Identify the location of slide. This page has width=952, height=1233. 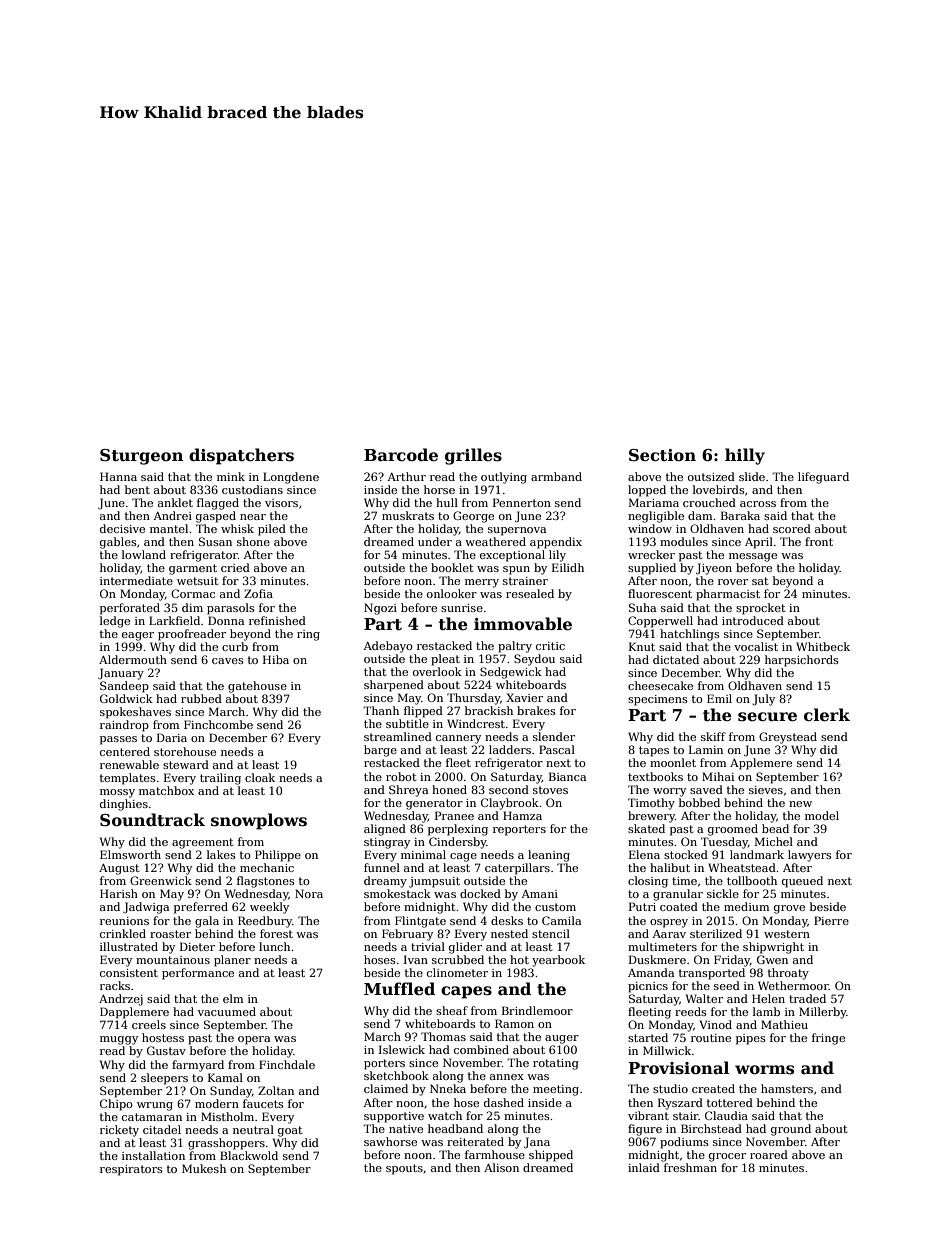
(752, 476).
